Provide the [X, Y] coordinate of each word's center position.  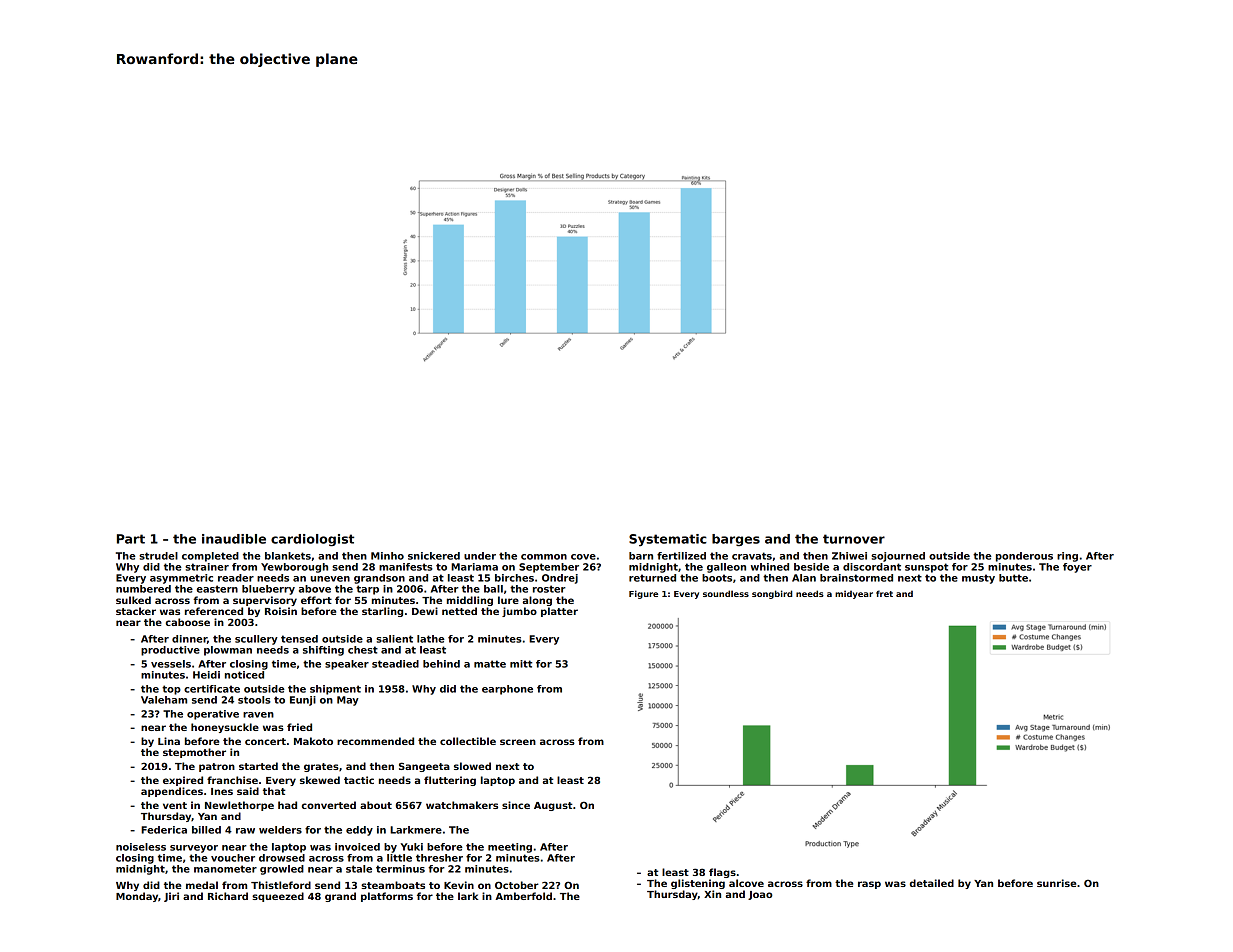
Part [131, 539]
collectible [468, 741]
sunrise [1056, 883]
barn [641, 556]
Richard [228, 896]
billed [206, 830]
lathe [431, 639]
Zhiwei [849, 556]
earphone [507, 690]
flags [722, 873]
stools [254, 700]
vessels [171, 664]
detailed [932, 883]
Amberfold [523, 896]
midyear [854, 594]
